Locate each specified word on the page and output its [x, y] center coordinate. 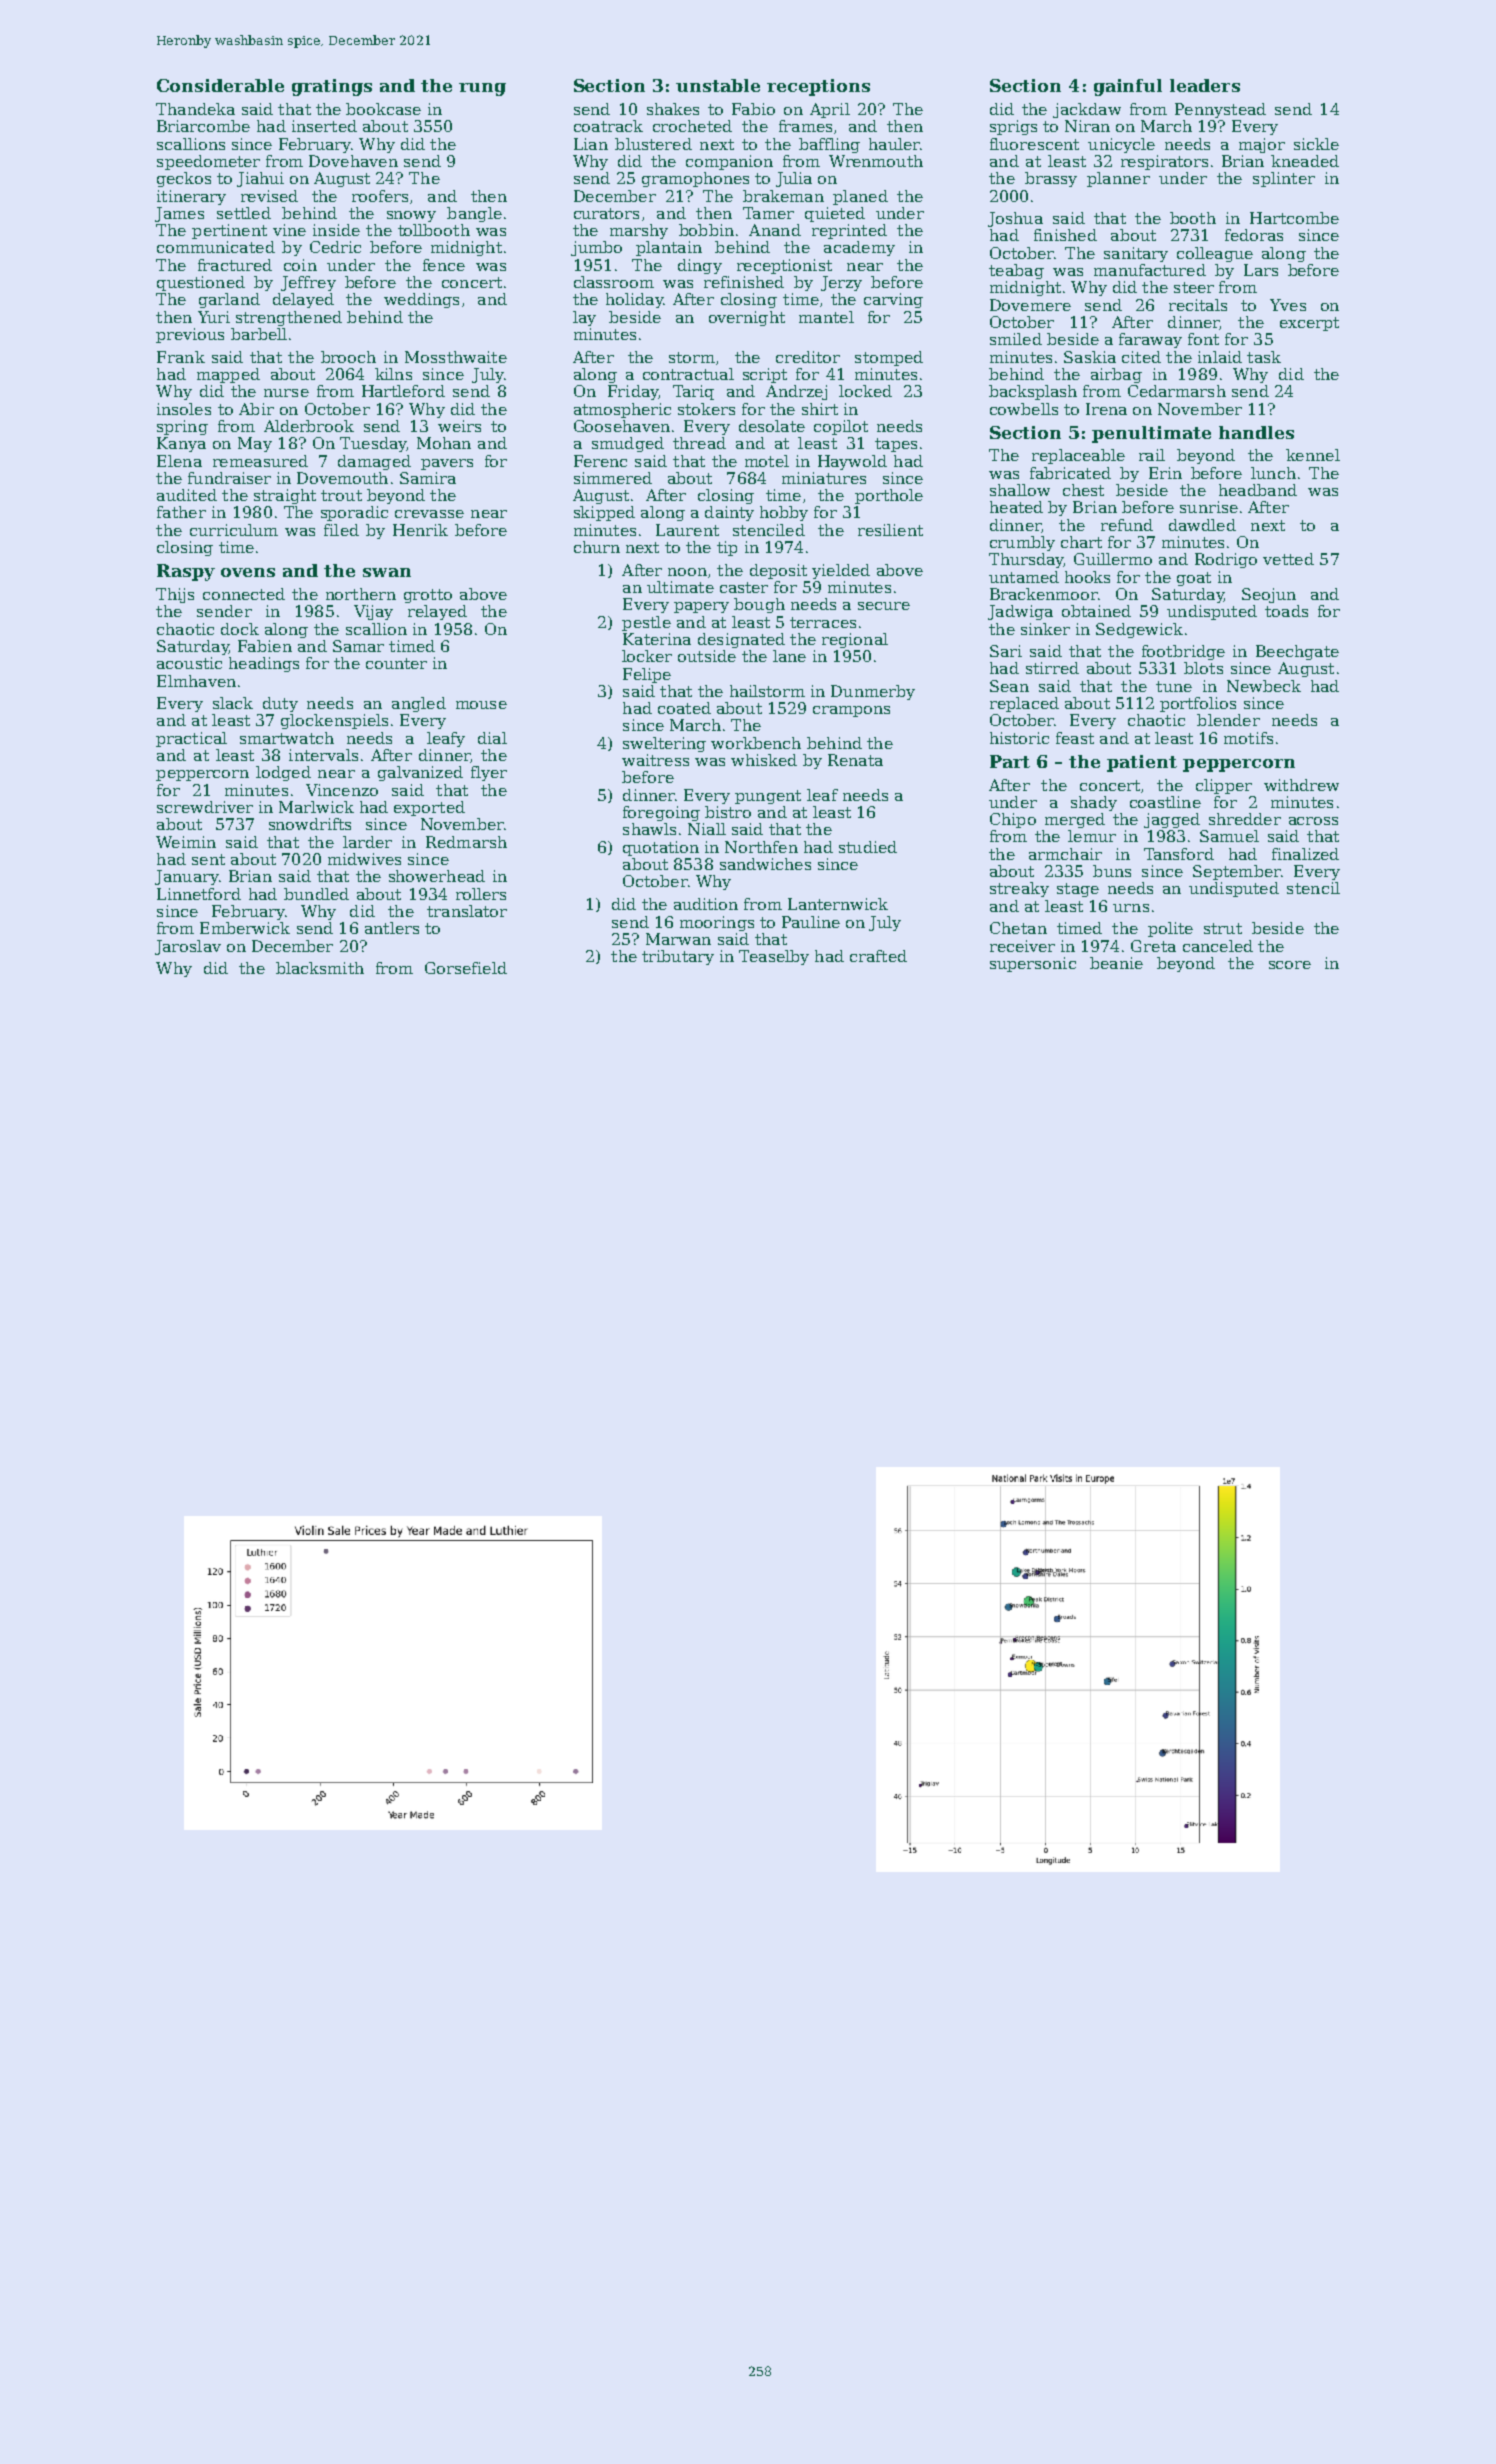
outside [707, 656]
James [179, 214]
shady [1094, 803]
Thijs [175, 595]
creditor [808, 357]
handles [1256, 432]
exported [429, 808]
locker [647, 656]
